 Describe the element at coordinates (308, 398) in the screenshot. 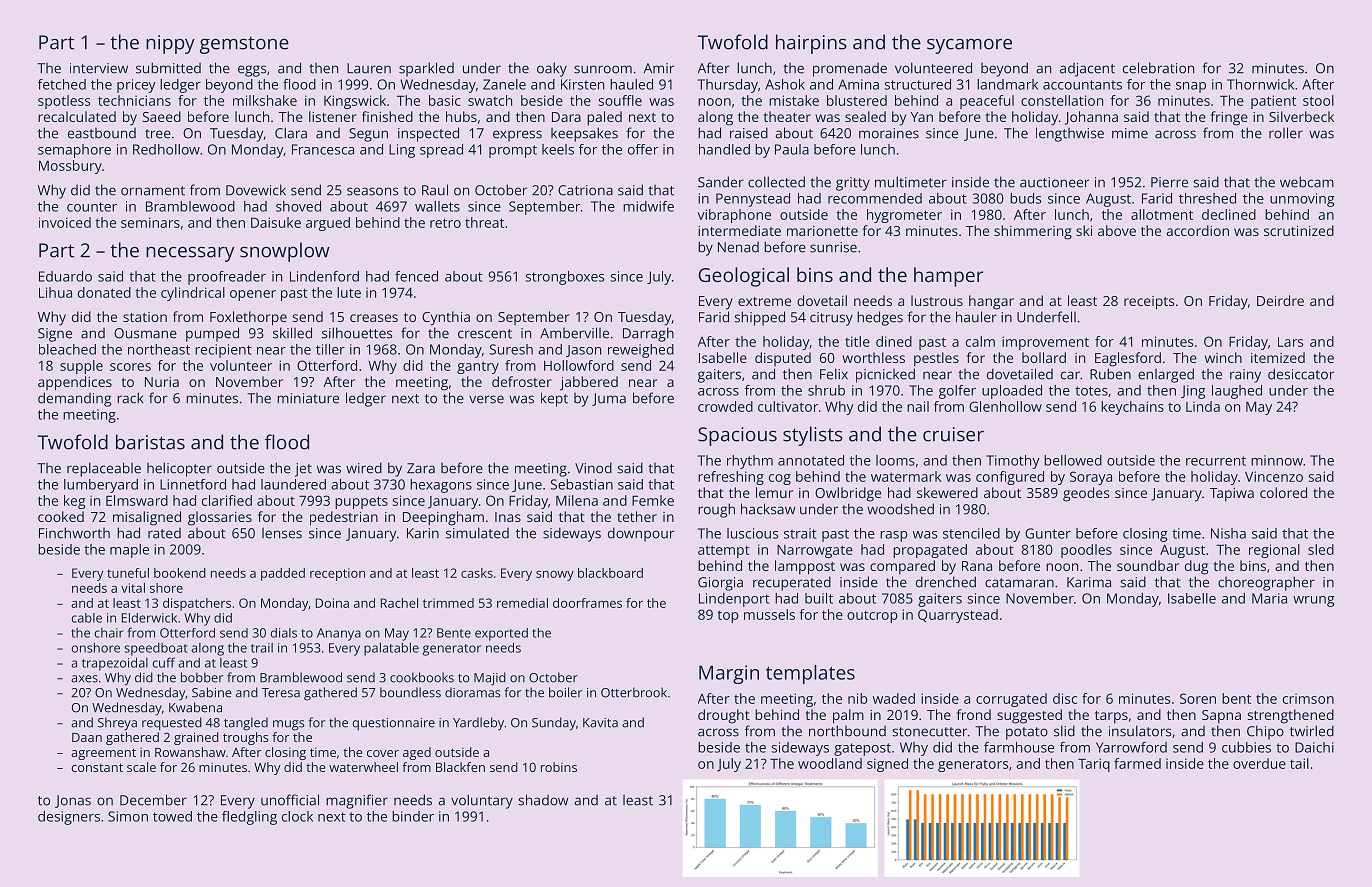

I see `miniature` at that location.
